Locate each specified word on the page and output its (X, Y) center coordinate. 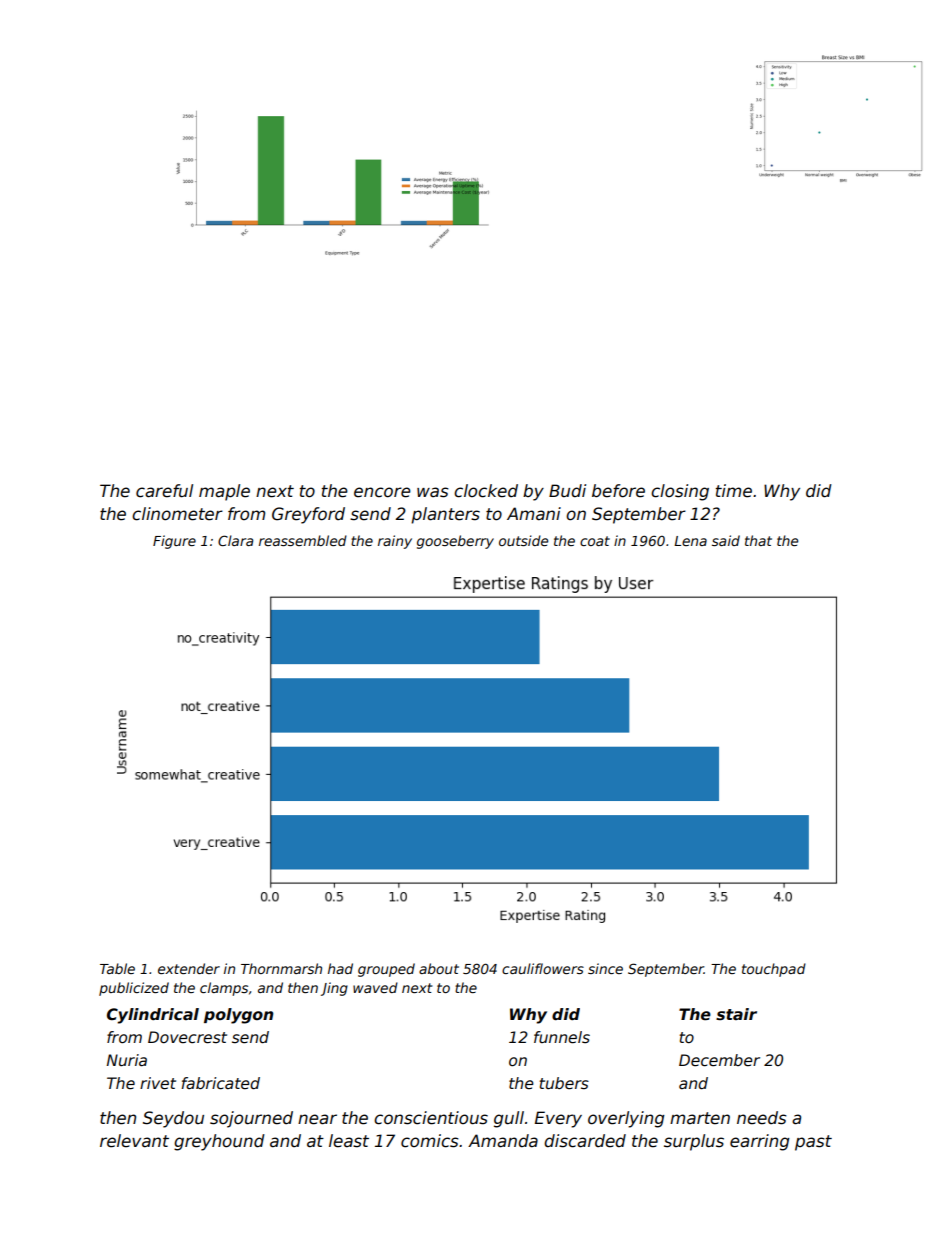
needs (762, 1118)
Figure (174, 542)
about (439, 968)
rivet (158, 1083)
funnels (562, 1037)
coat (595, 541)
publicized (134, 989)
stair (736, 1014)
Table (117, 968)
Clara (235, 540)
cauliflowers (543, 968)
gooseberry (455, 542)
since (605, 968)
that (758, 540)
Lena (690, 541)
